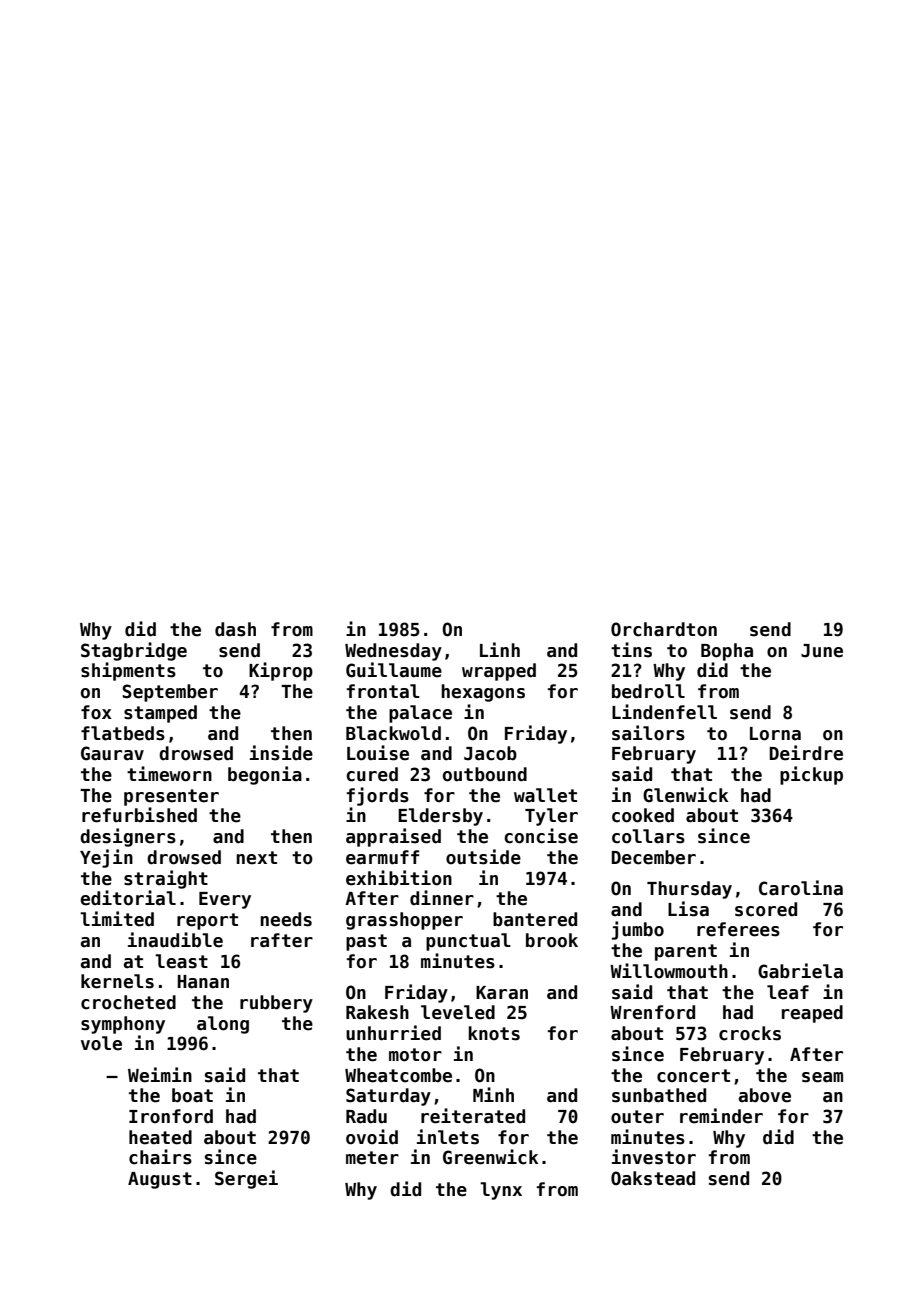  I want to click on knots, so click(494, 1033).
